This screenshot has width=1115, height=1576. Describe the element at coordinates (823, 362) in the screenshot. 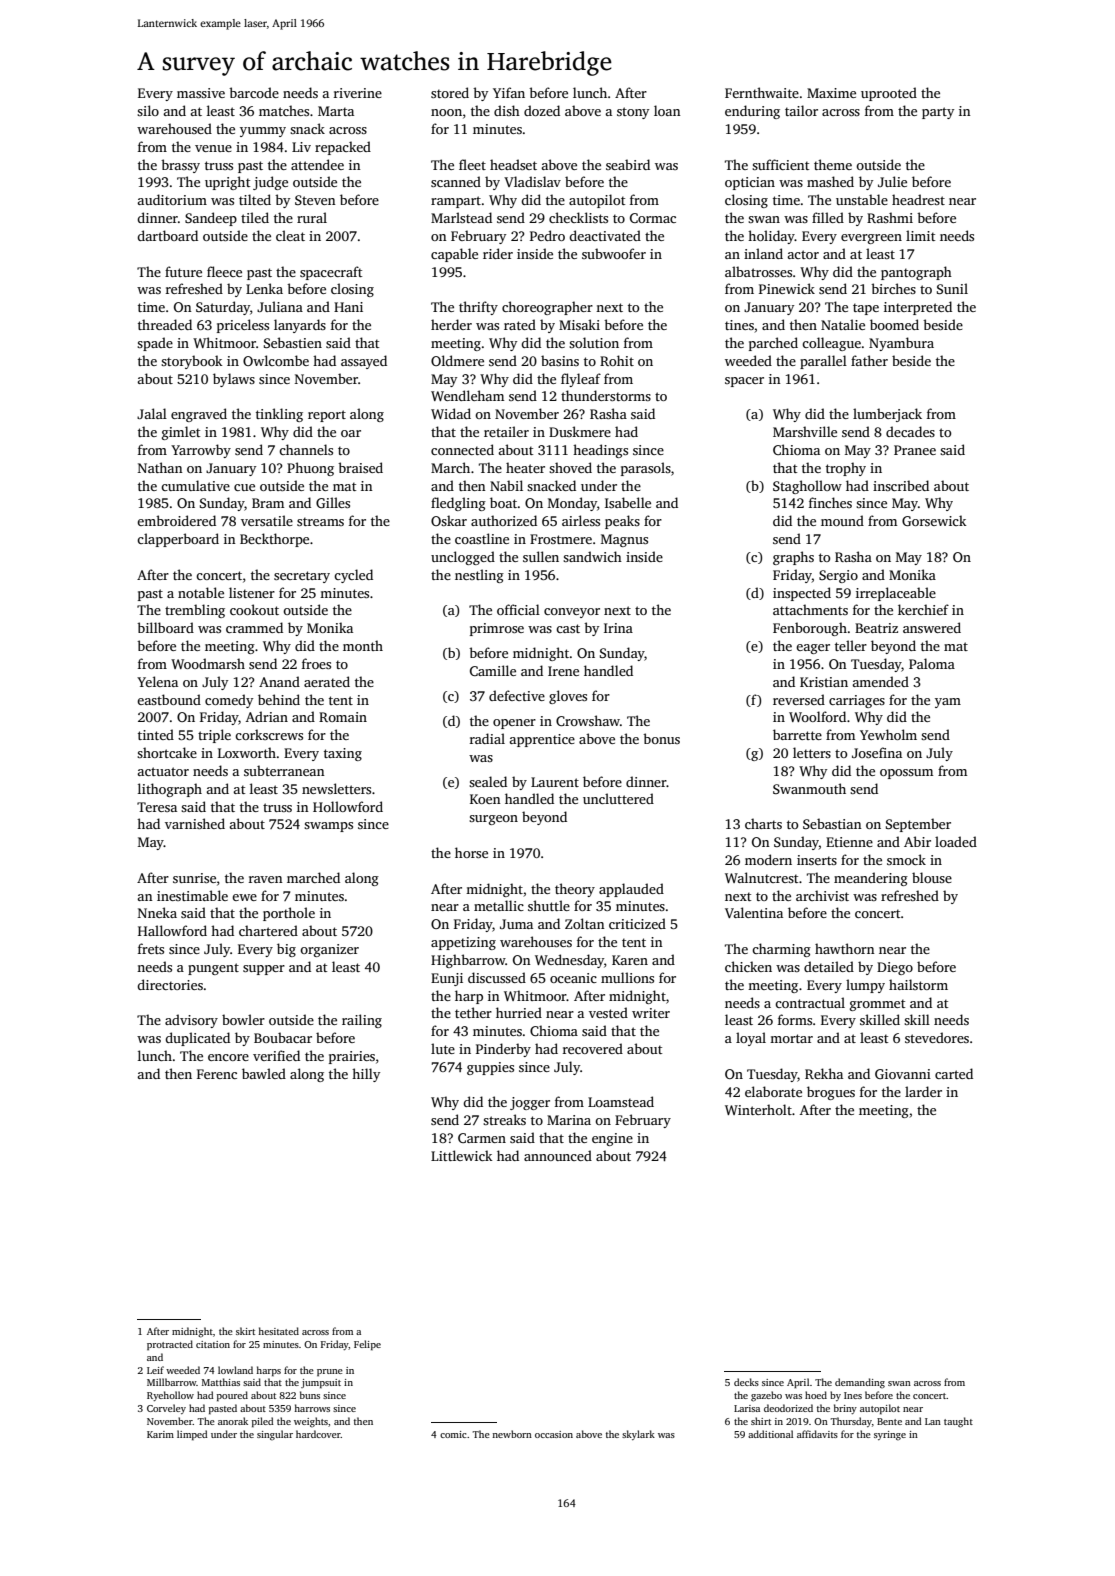

I see `parallel` at that location.
